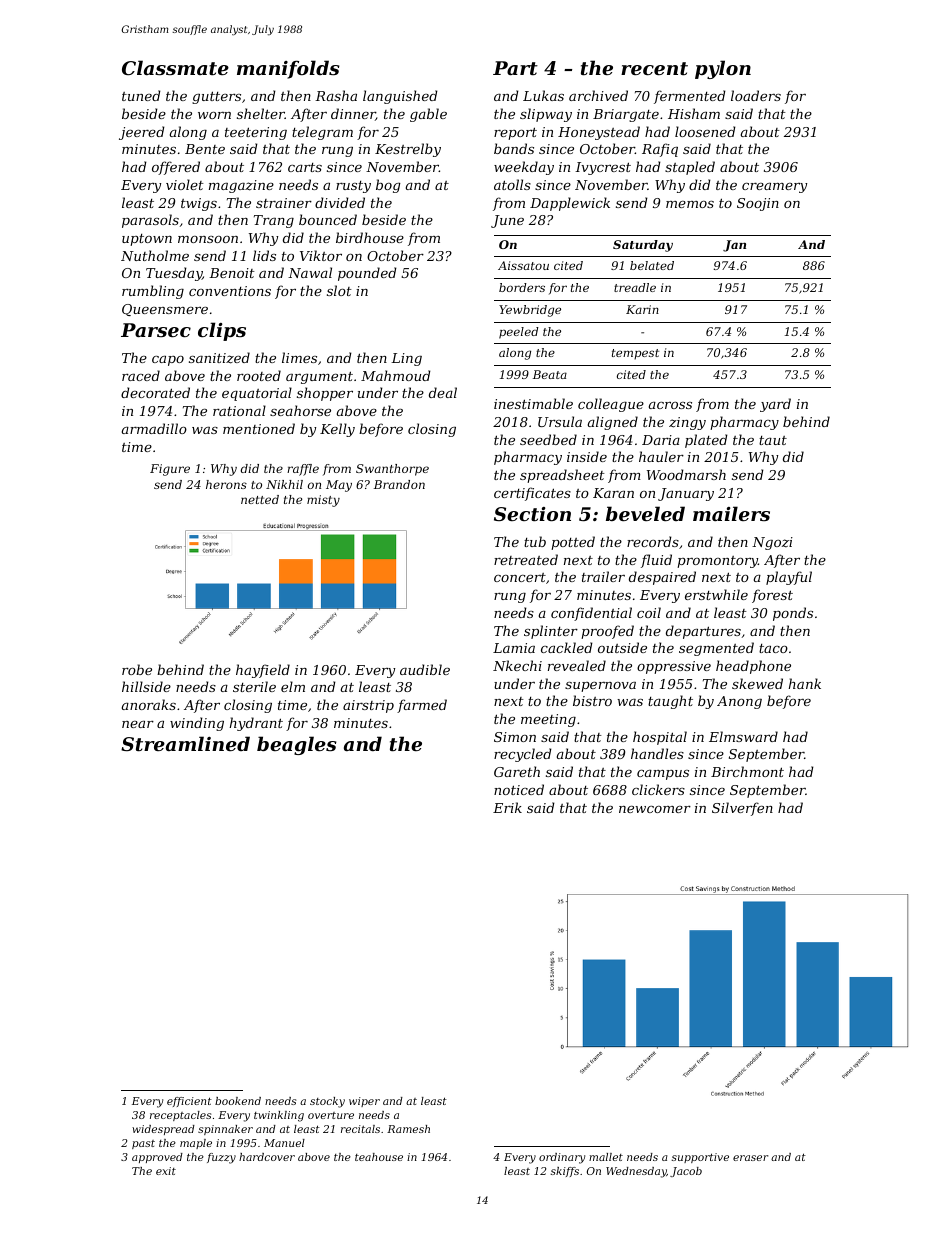  Describe the element at coordinates (422, 706) in the screenshot. I see `farmed` at that location.
